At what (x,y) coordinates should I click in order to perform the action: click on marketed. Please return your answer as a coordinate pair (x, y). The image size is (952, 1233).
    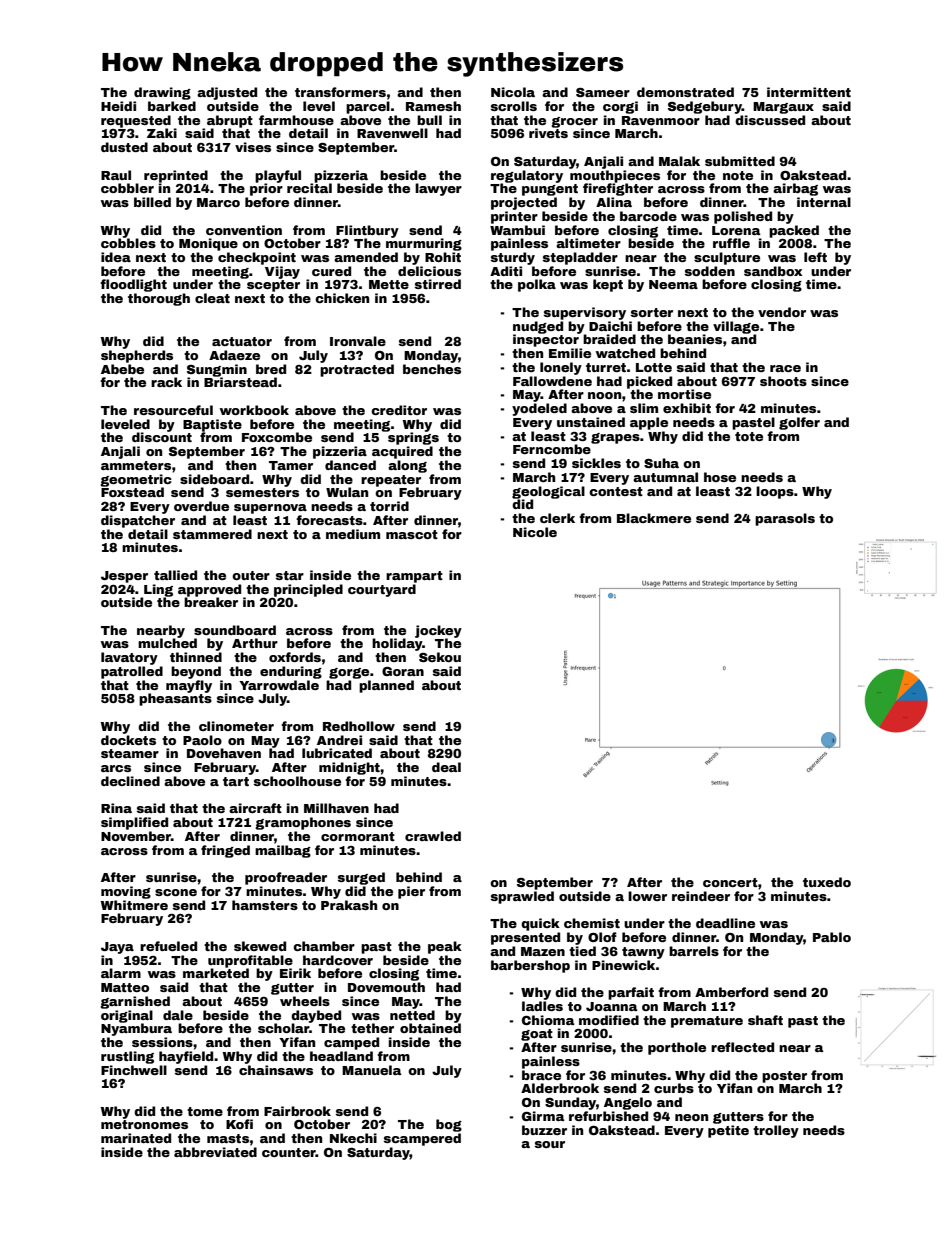
    Looking at the image, I should click on (216, 973).
